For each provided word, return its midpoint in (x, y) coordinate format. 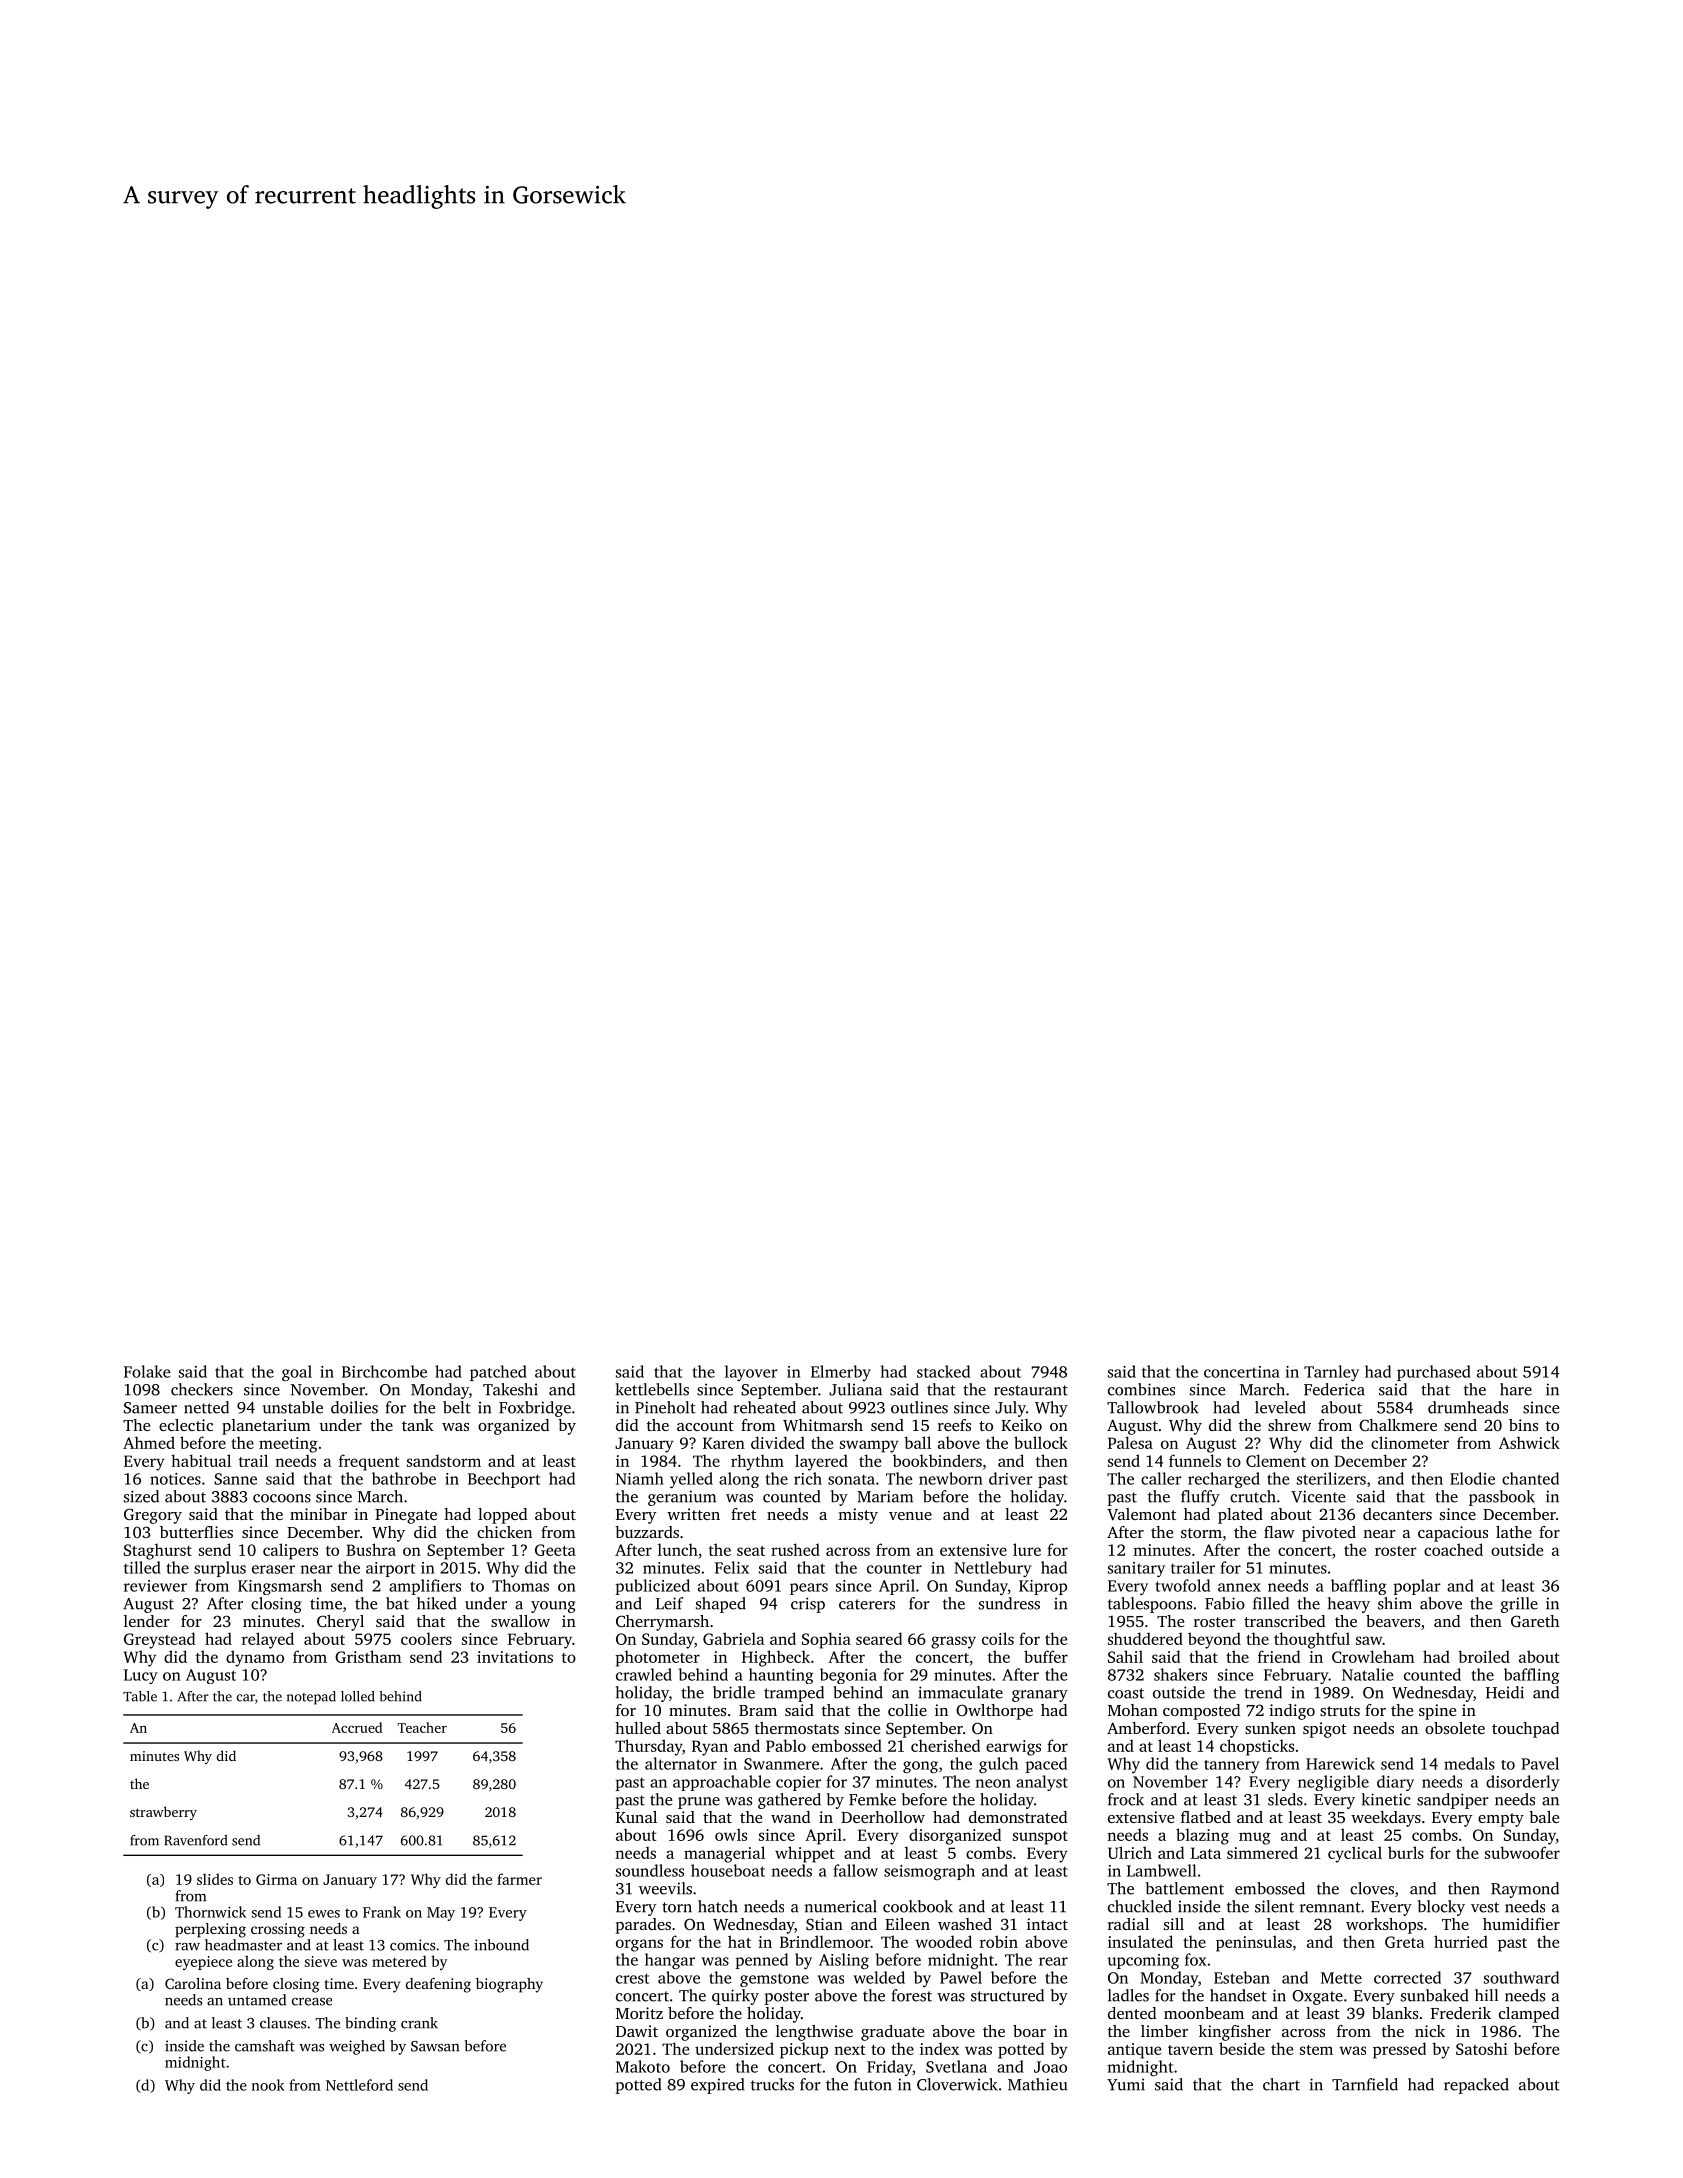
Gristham (368, 1656)
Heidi (1505, 1692)
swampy (869, 1446)
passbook (1502, 1498)
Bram (758, 1710)
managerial (724, 1854)
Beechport (504, 1480)
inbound (501, 1945)
